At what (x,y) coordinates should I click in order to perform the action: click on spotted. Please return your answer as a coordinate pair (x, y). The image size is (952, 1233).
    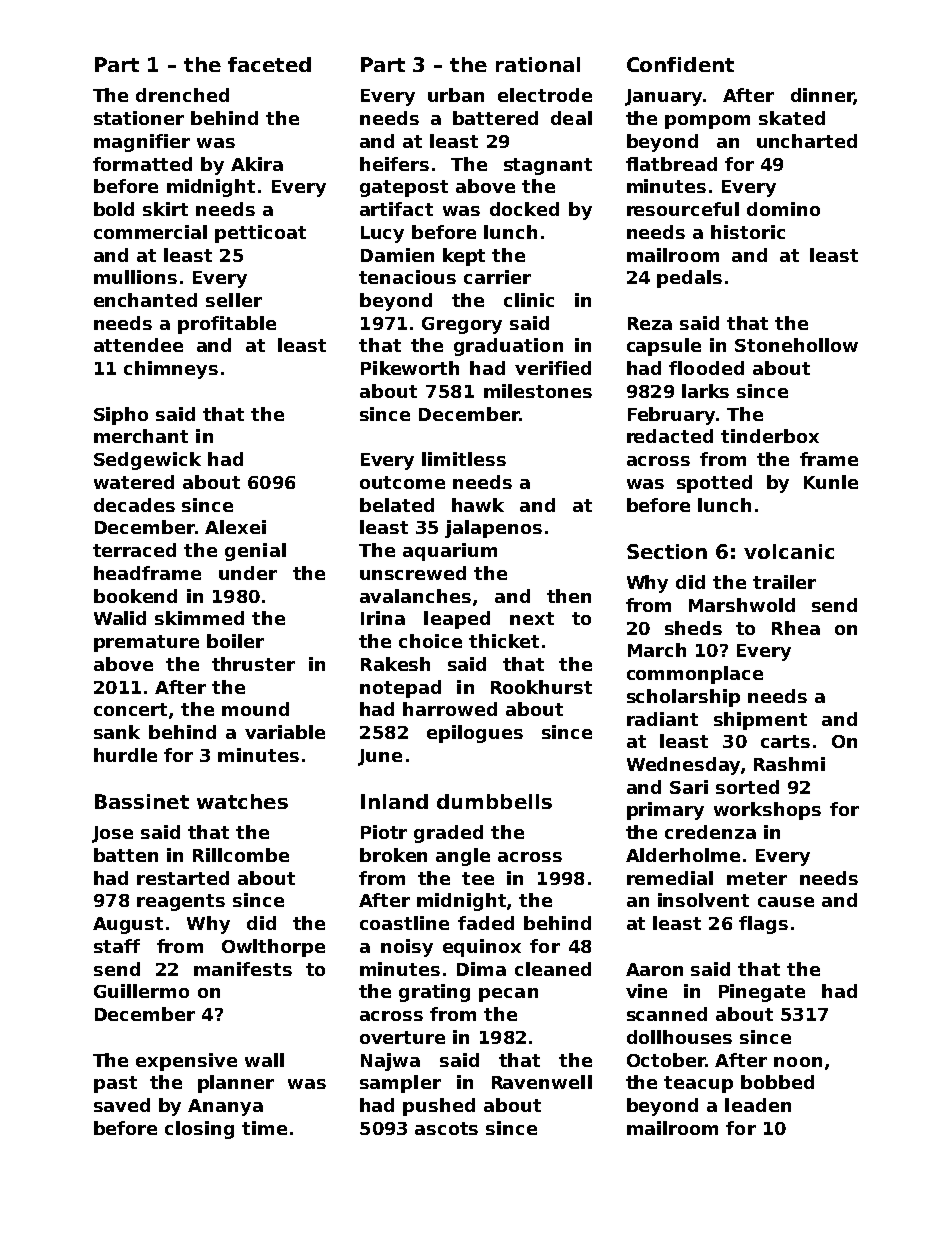
    Looking at the image, I should click on (714, 484).
